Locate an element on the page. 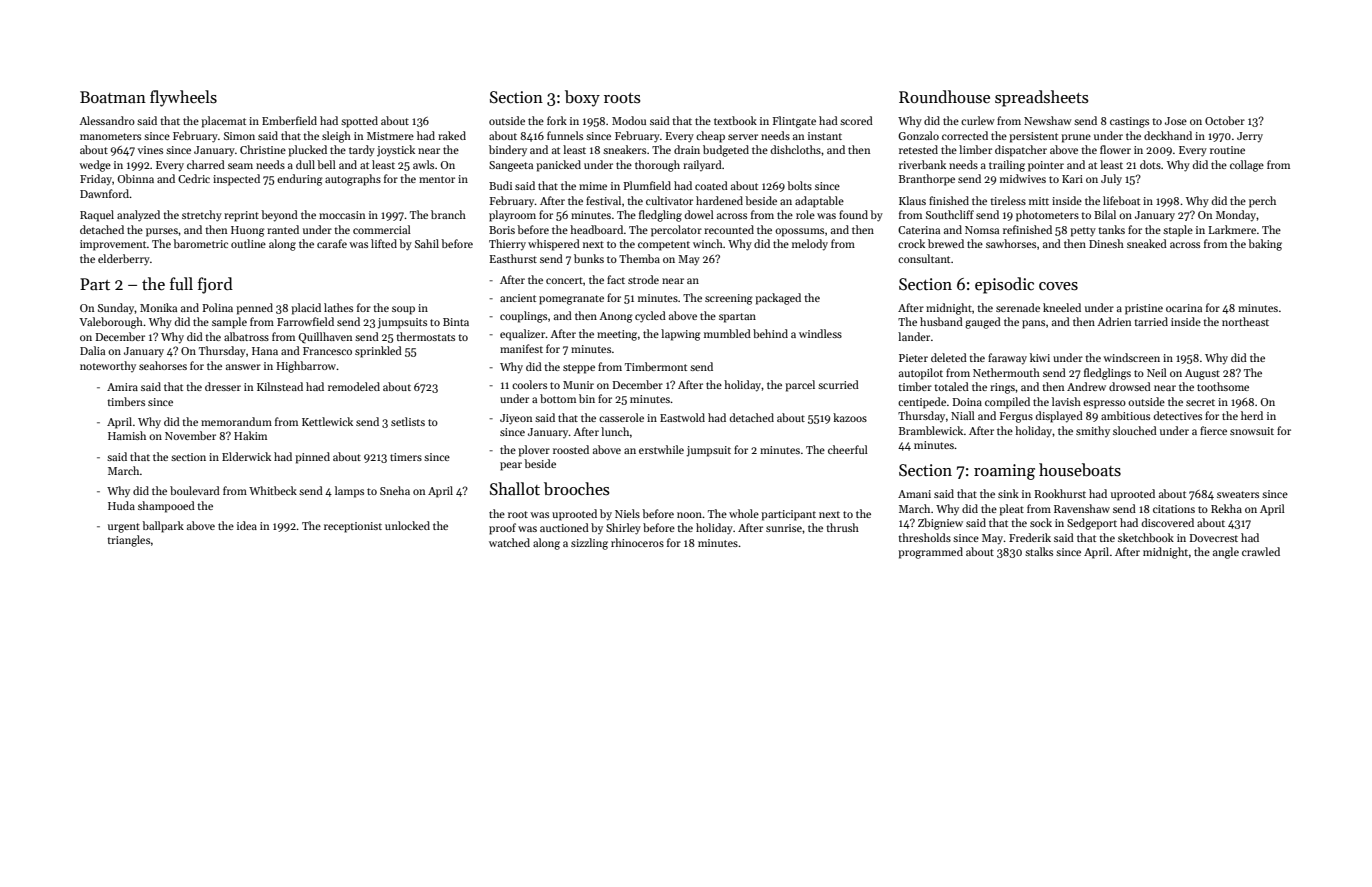  Bilal is located at coordinates (1105, 214).
